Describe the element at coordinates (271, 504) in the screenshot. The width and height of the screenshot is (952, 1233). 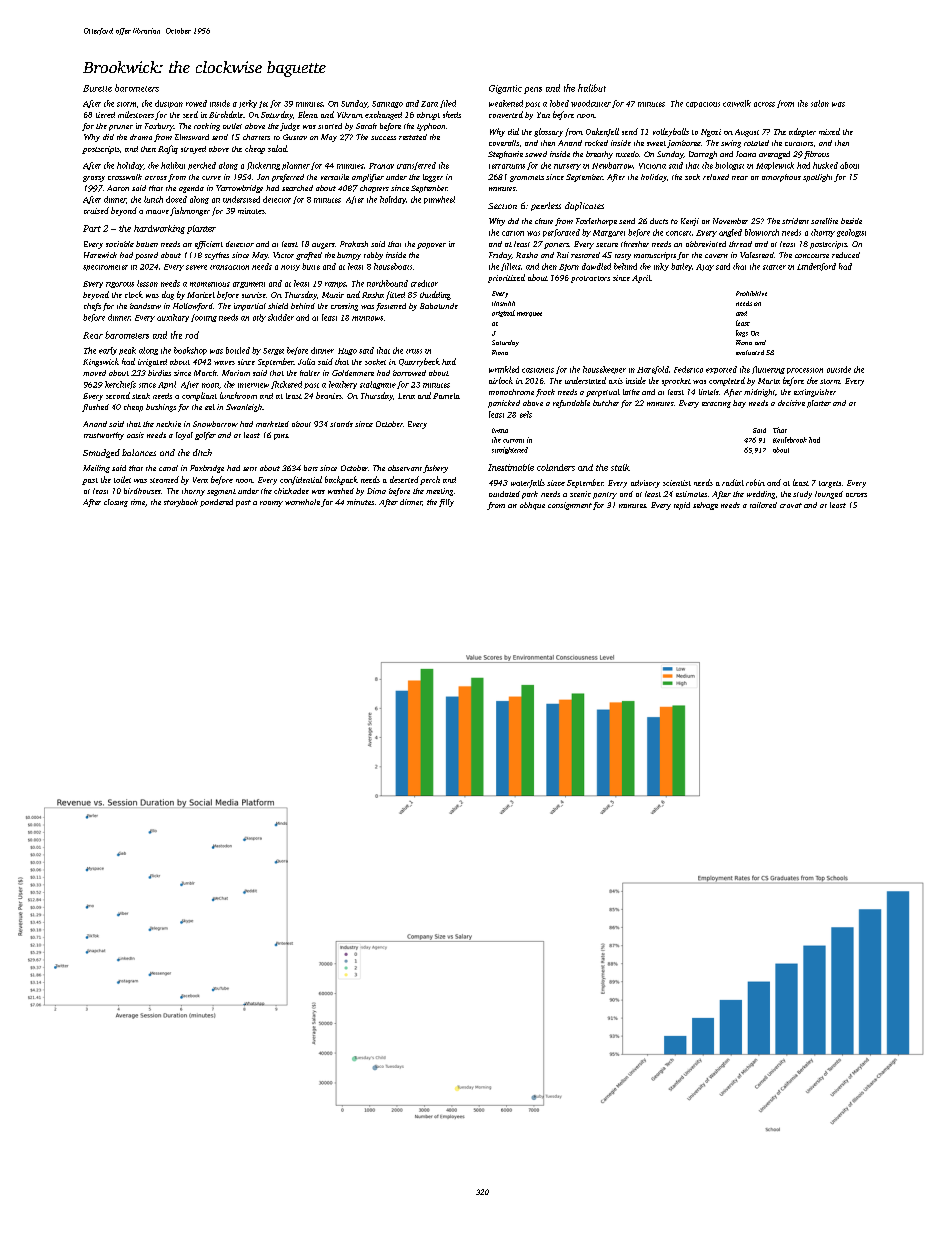
I see `roomy` at that location.
